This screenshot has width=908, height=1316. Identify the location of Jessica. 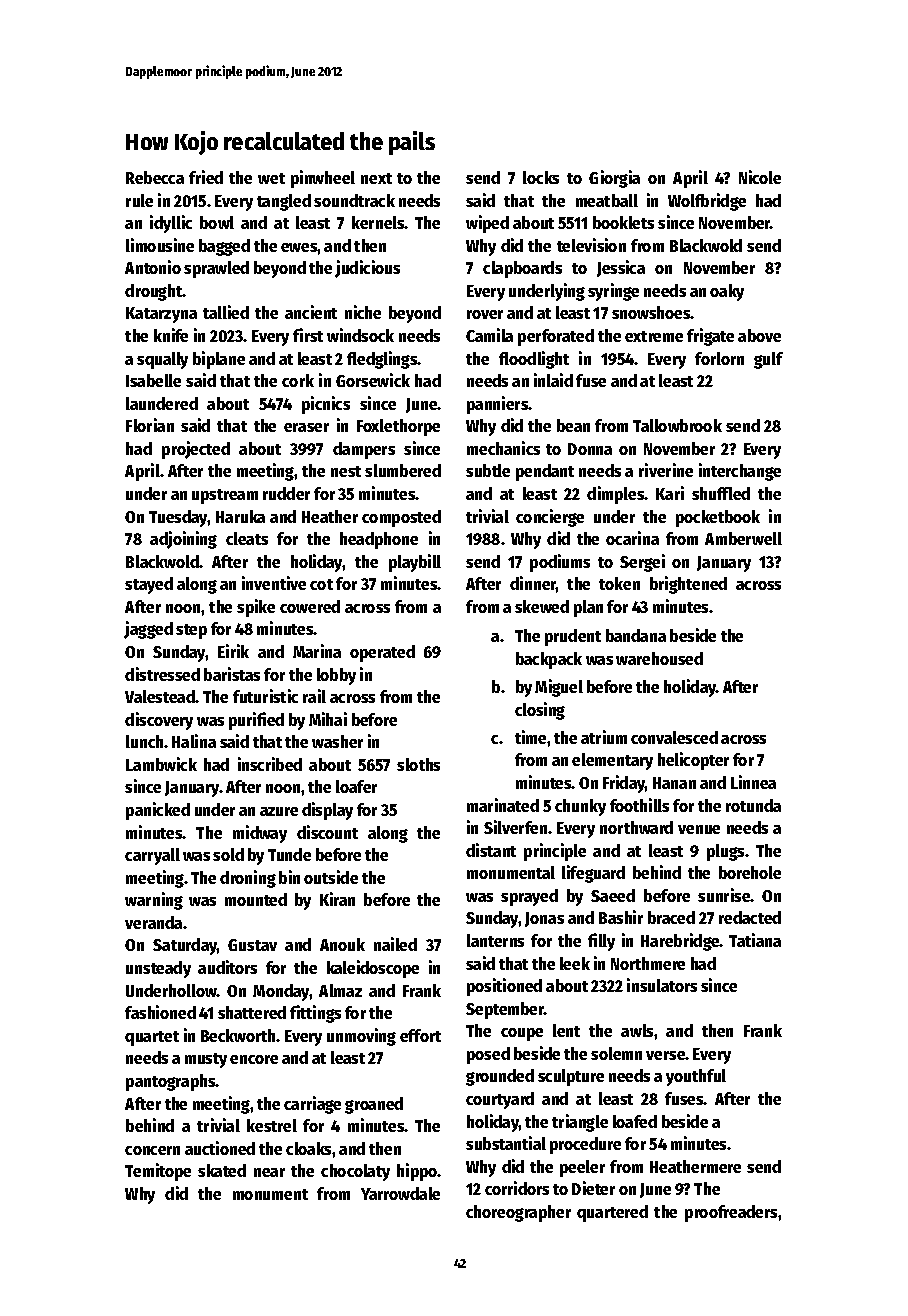
(621, 268).
